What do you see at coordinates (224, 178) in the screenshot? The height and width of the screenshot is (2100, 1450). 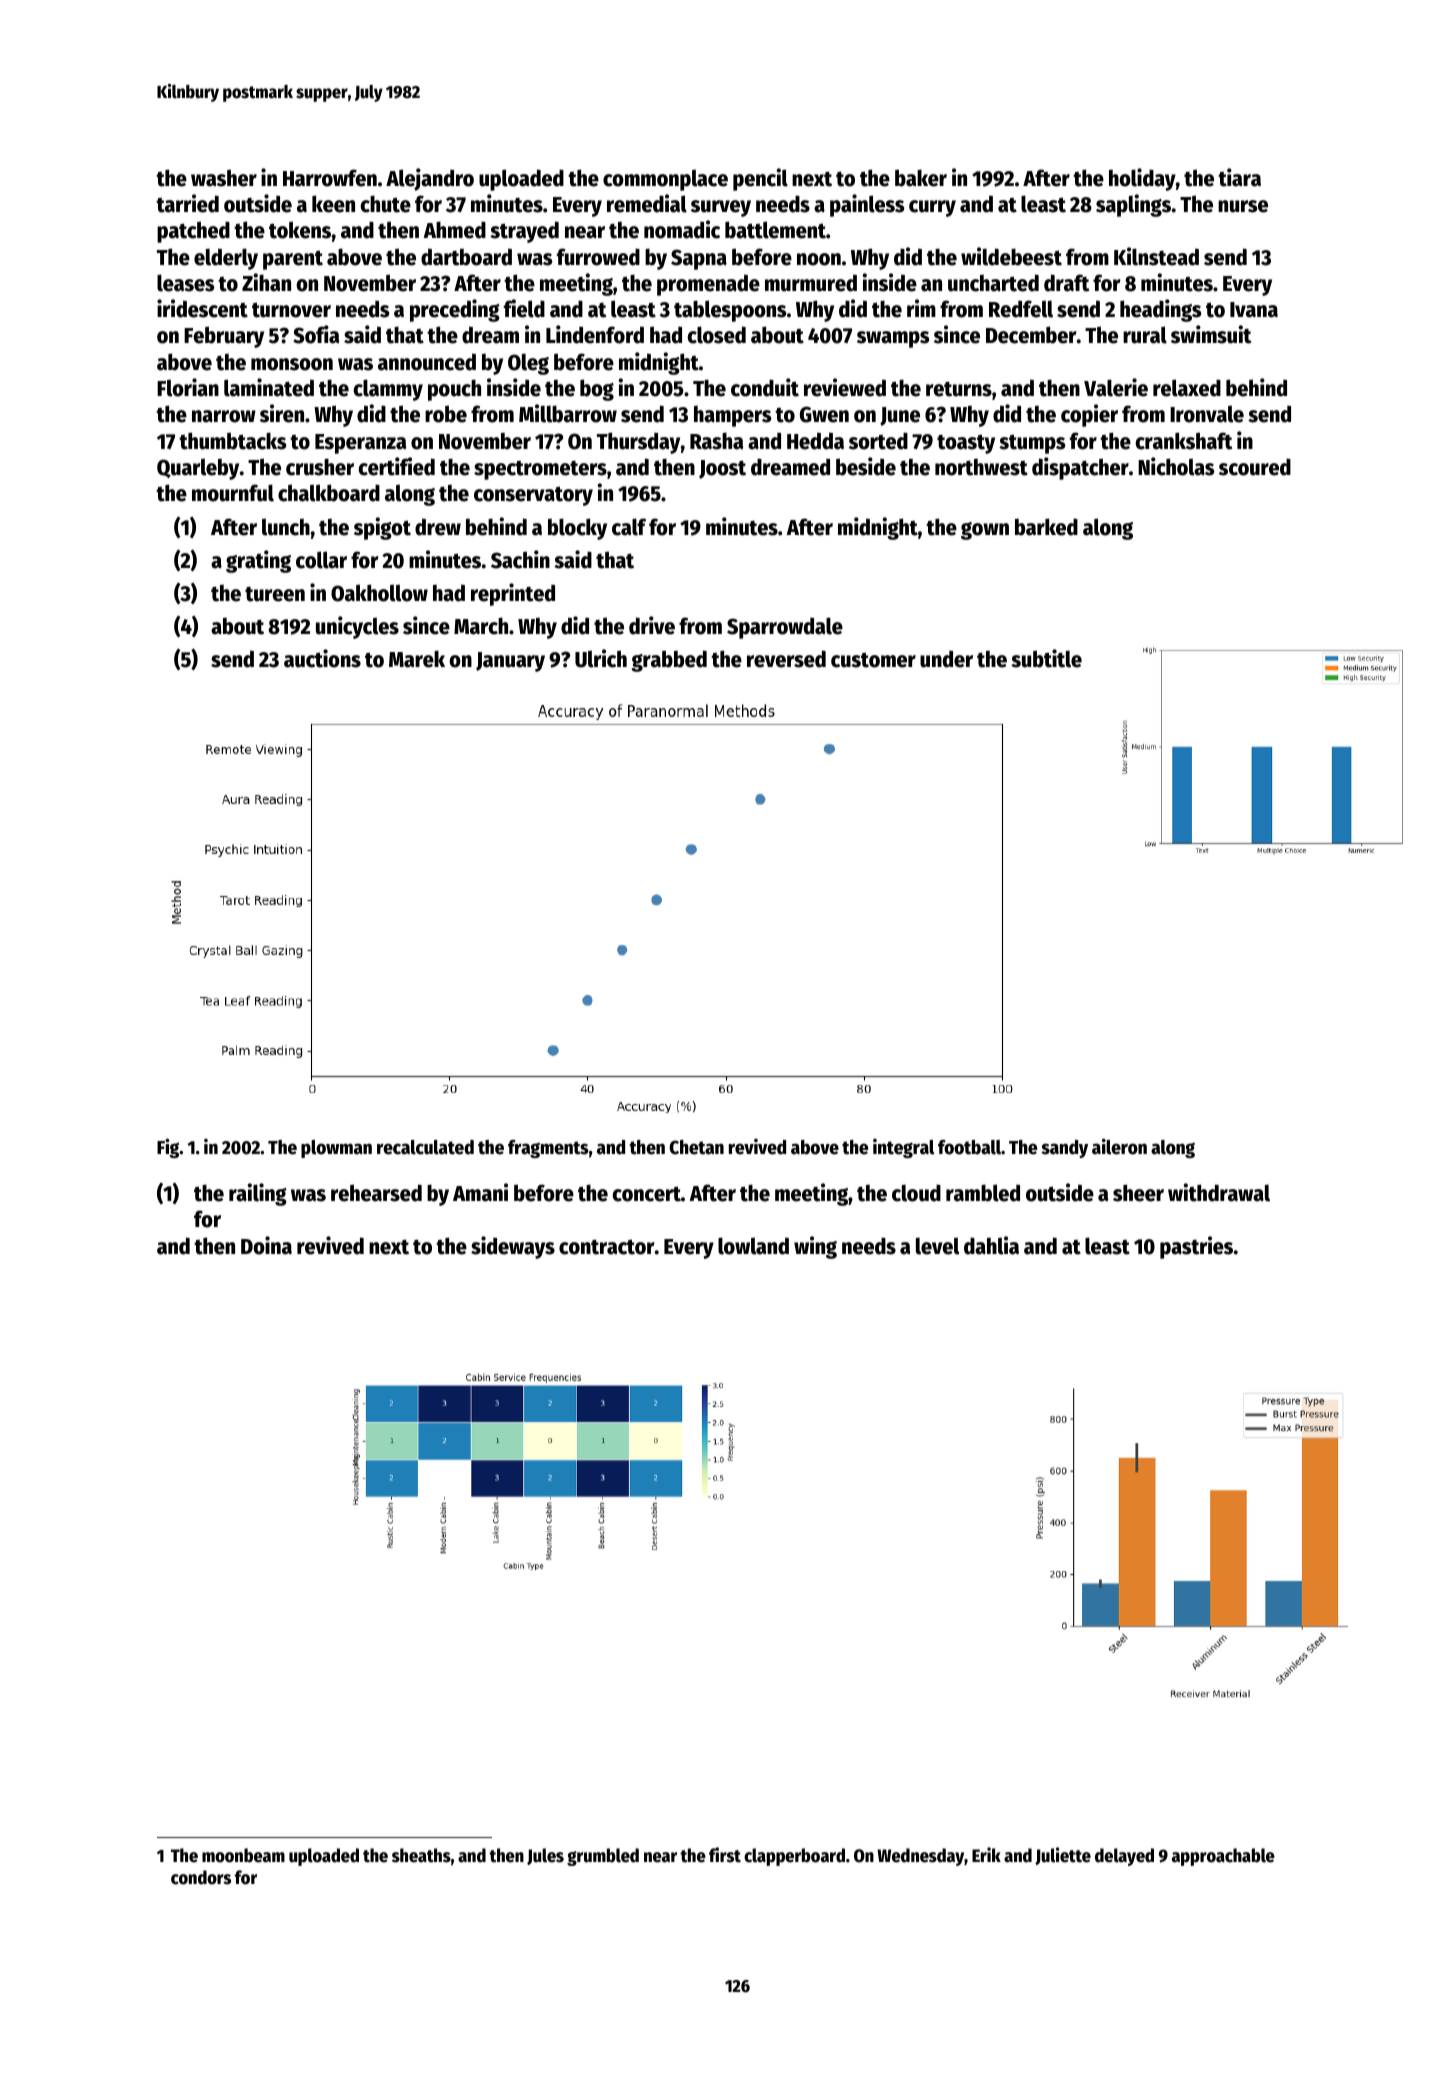 I see `washer` at bounding box center [224, 178].
